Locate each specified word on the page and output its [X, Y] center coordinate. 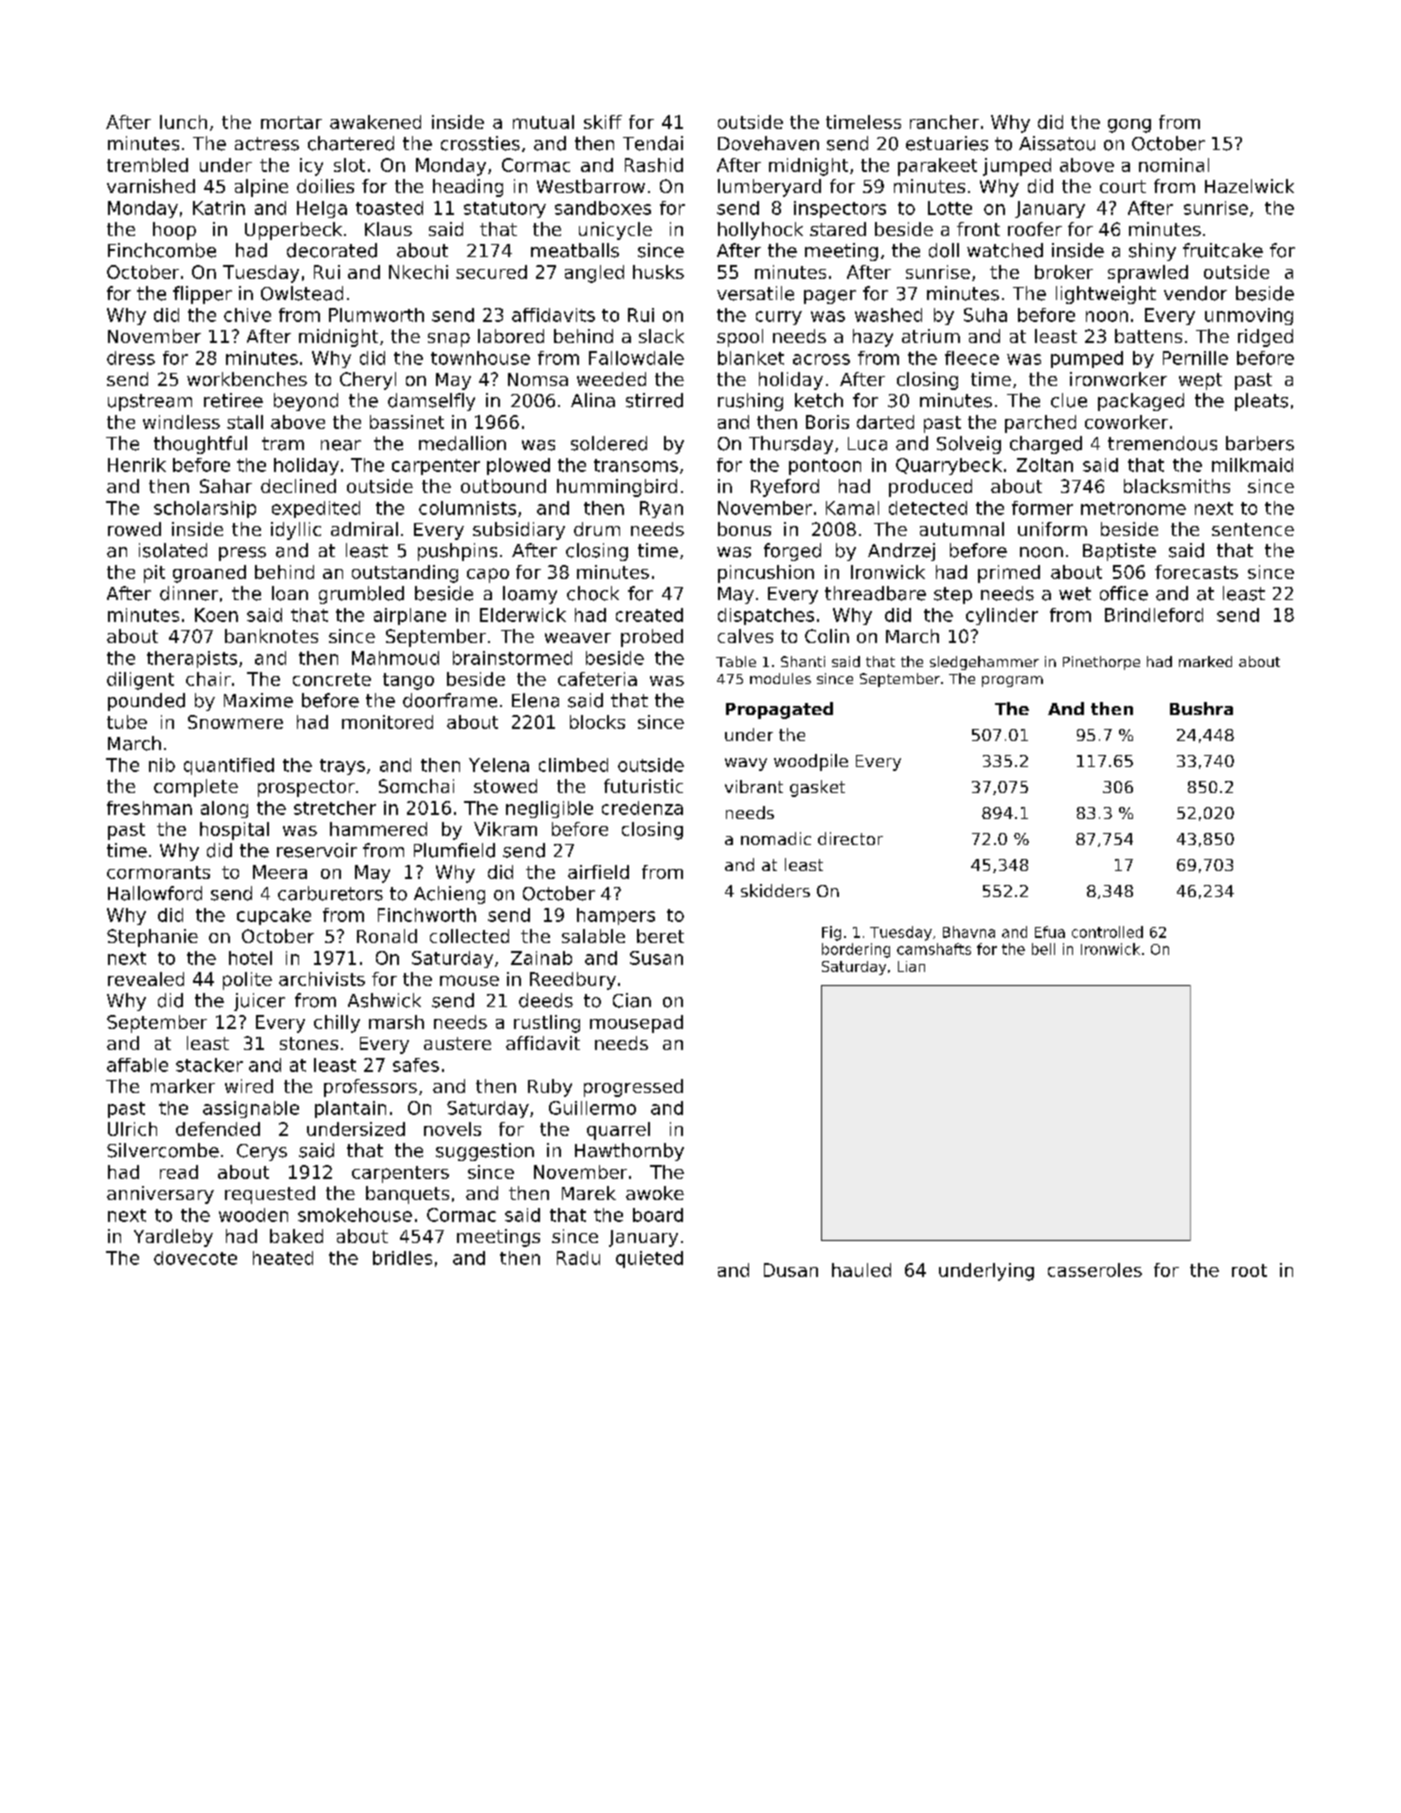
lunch [183, 122]
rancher [944, 122]
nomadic [776, 838]
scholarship [205, 509]
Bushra [1201, 708]
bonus [744, 529]
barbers [1260, 443]
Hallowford [155, 893]
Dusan [791, 1270]
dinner [189, 593]
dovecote [195, 1258]
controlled [1107, 932]
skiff [603, 122]
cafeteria [597, 679]
